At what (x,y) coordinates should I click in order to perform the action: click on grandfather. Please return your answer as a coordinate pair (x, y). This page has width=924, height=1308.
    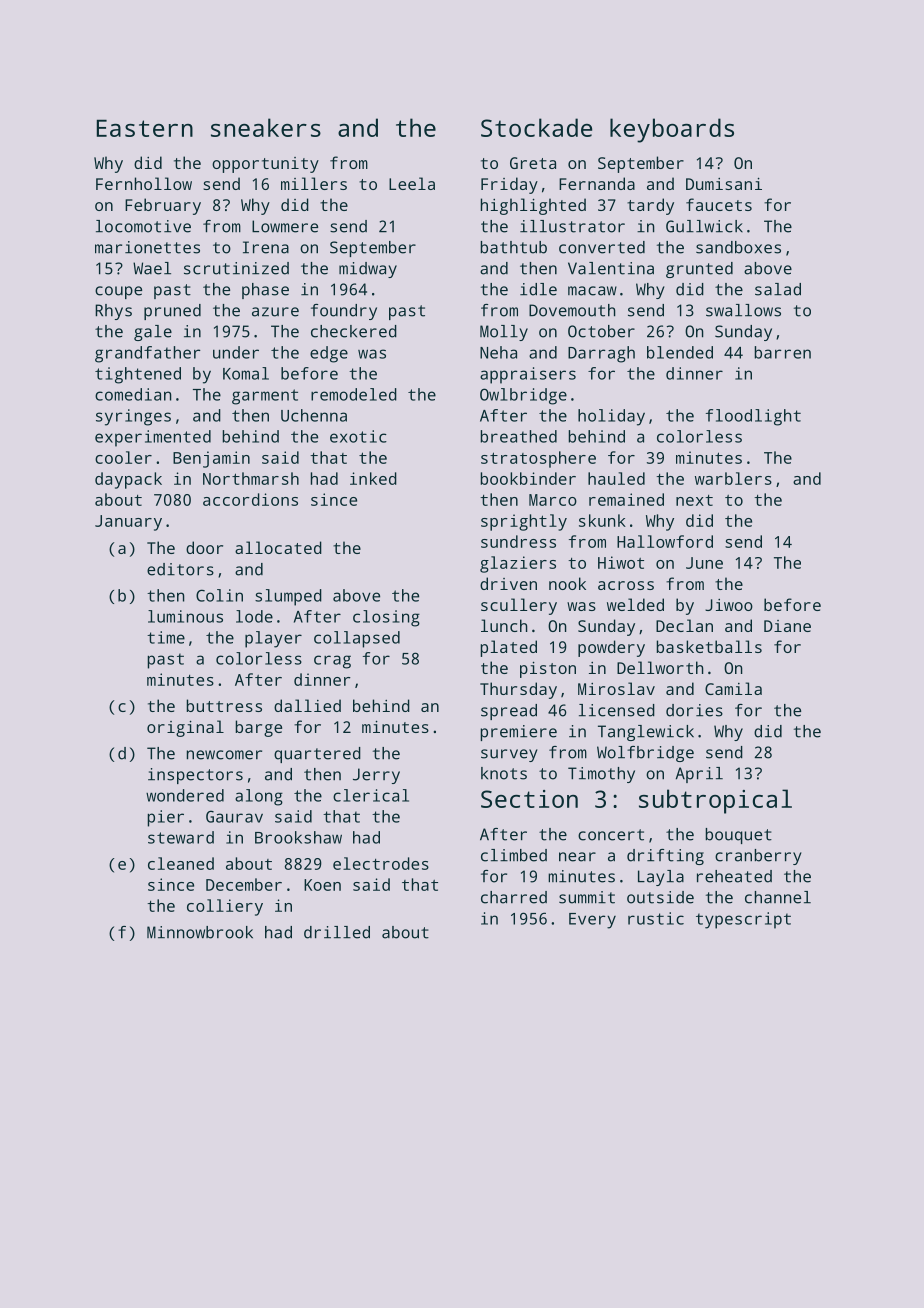
    Looking at the image, I should click on (148, 354).
